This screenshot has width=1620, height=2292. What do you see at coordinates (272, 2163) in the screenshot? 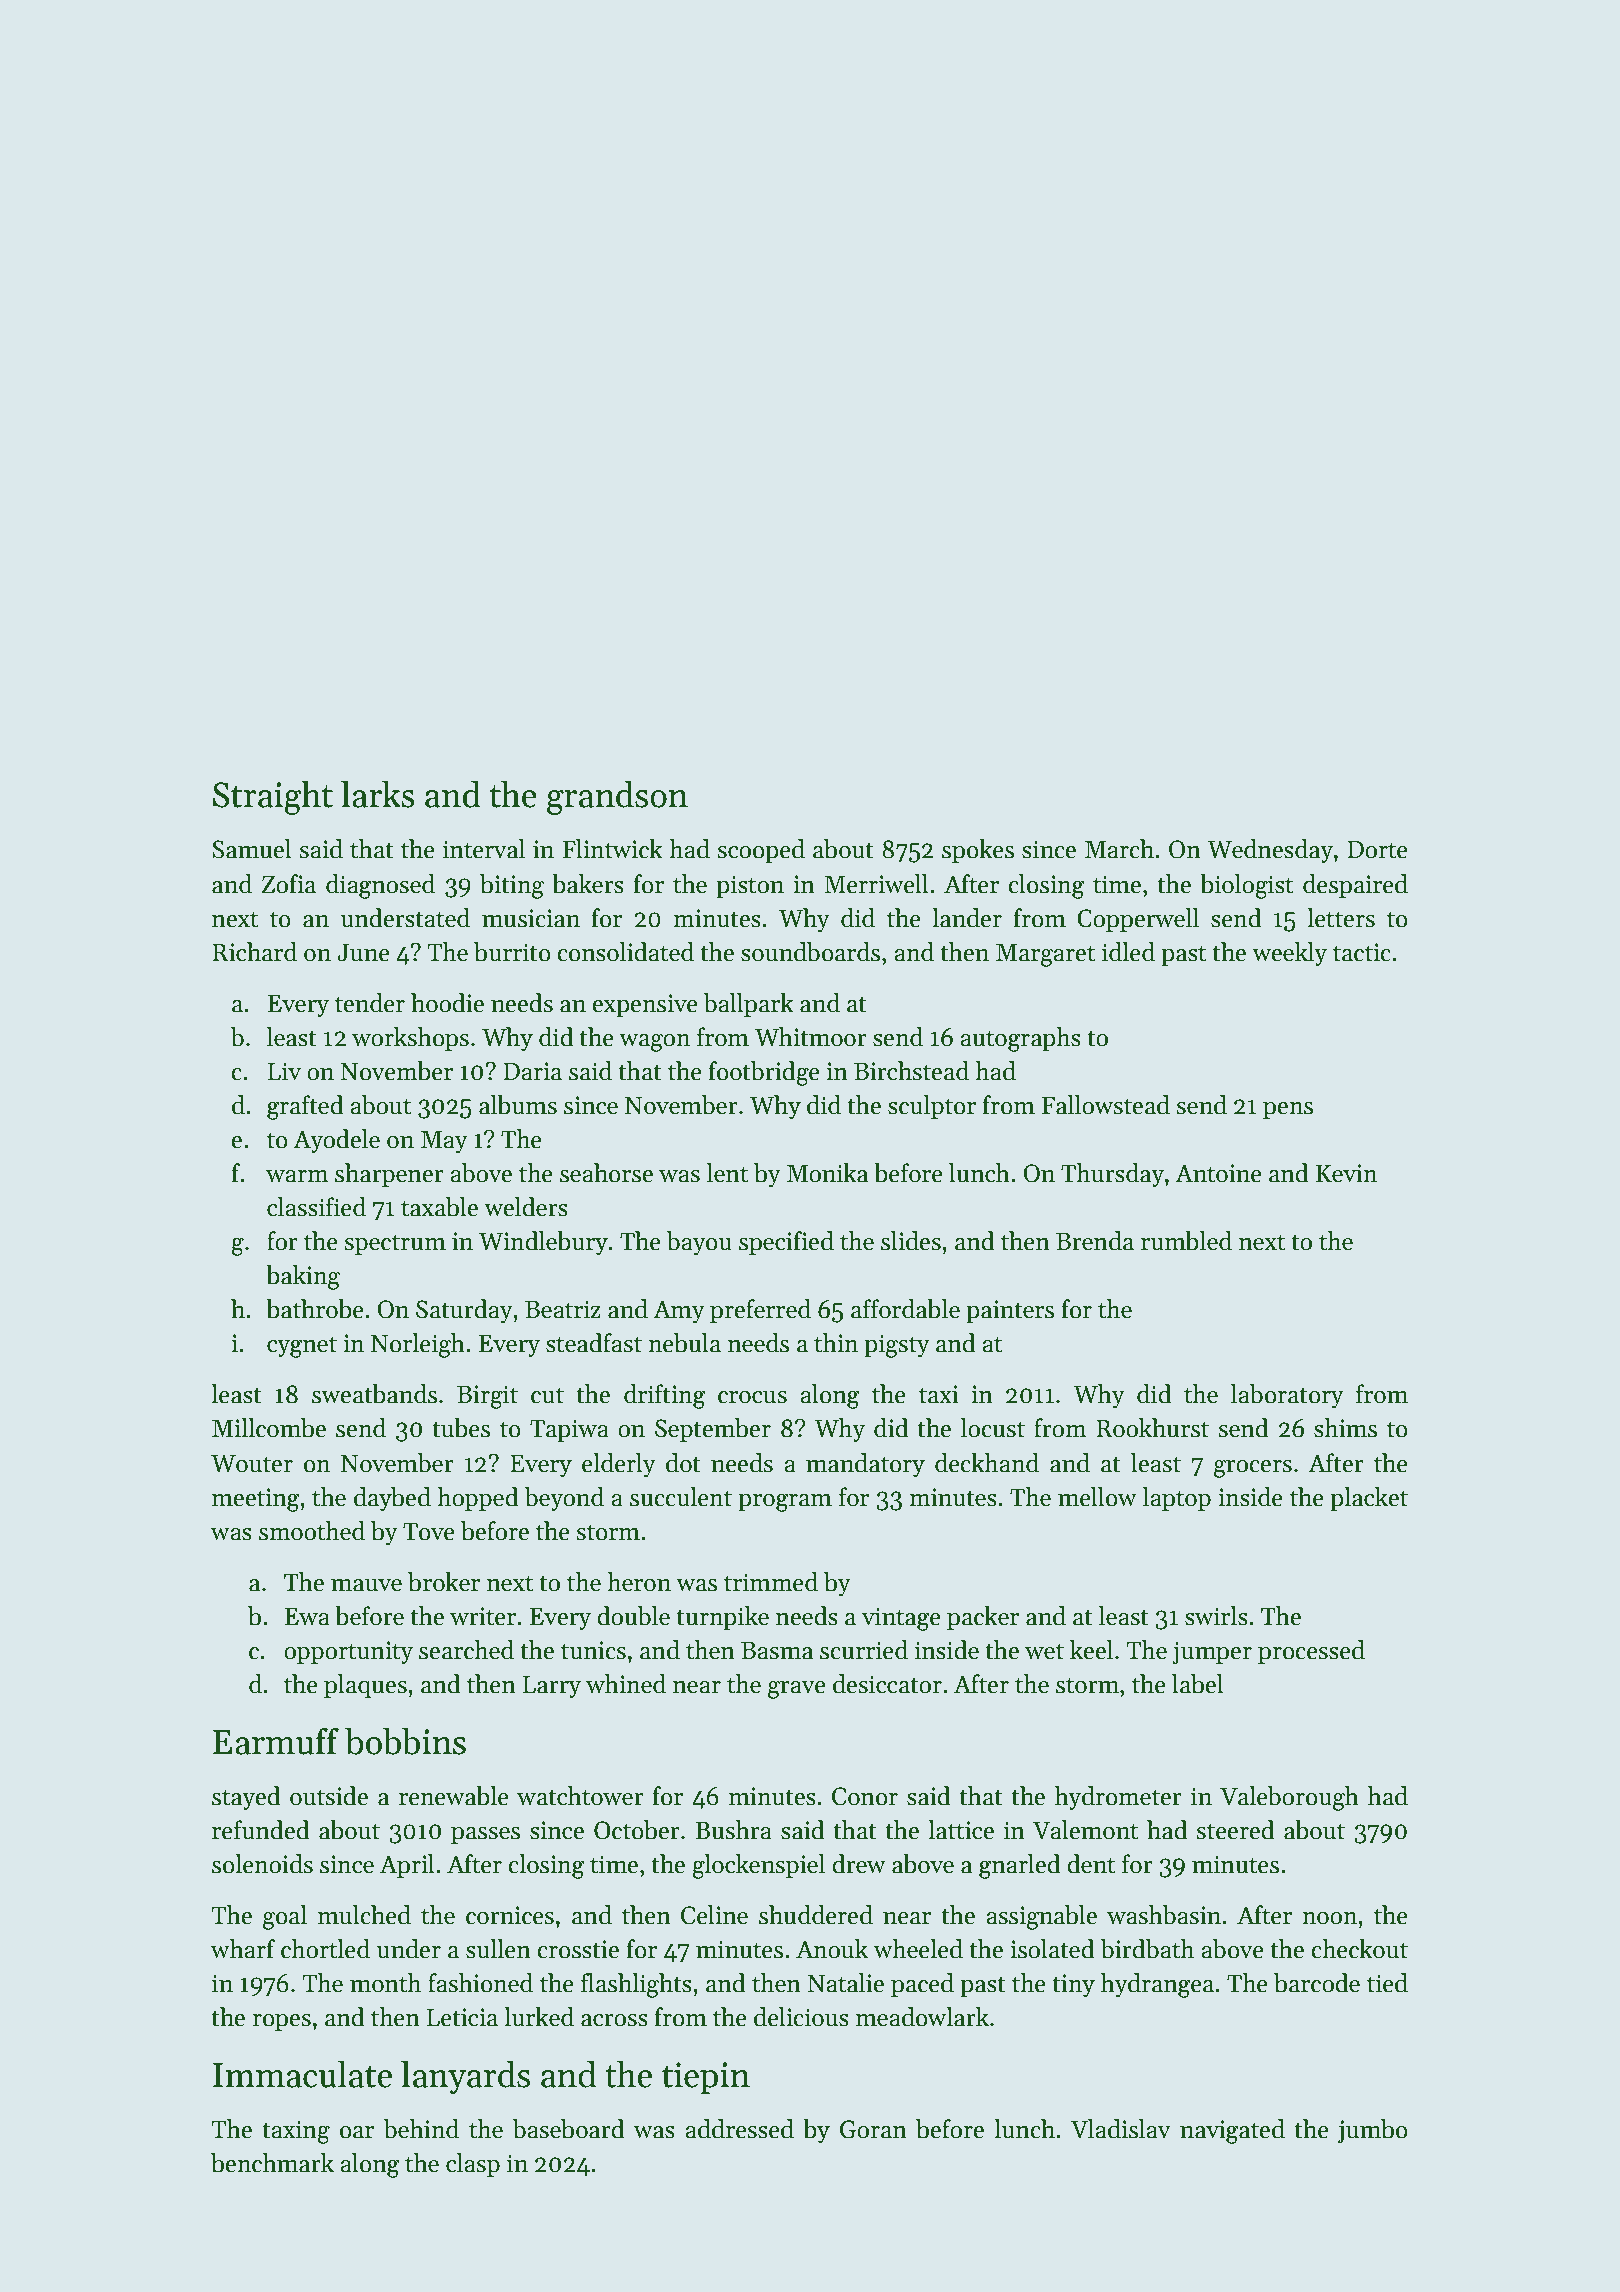
I see `benchmark` at bounding box center [272, 2163].
